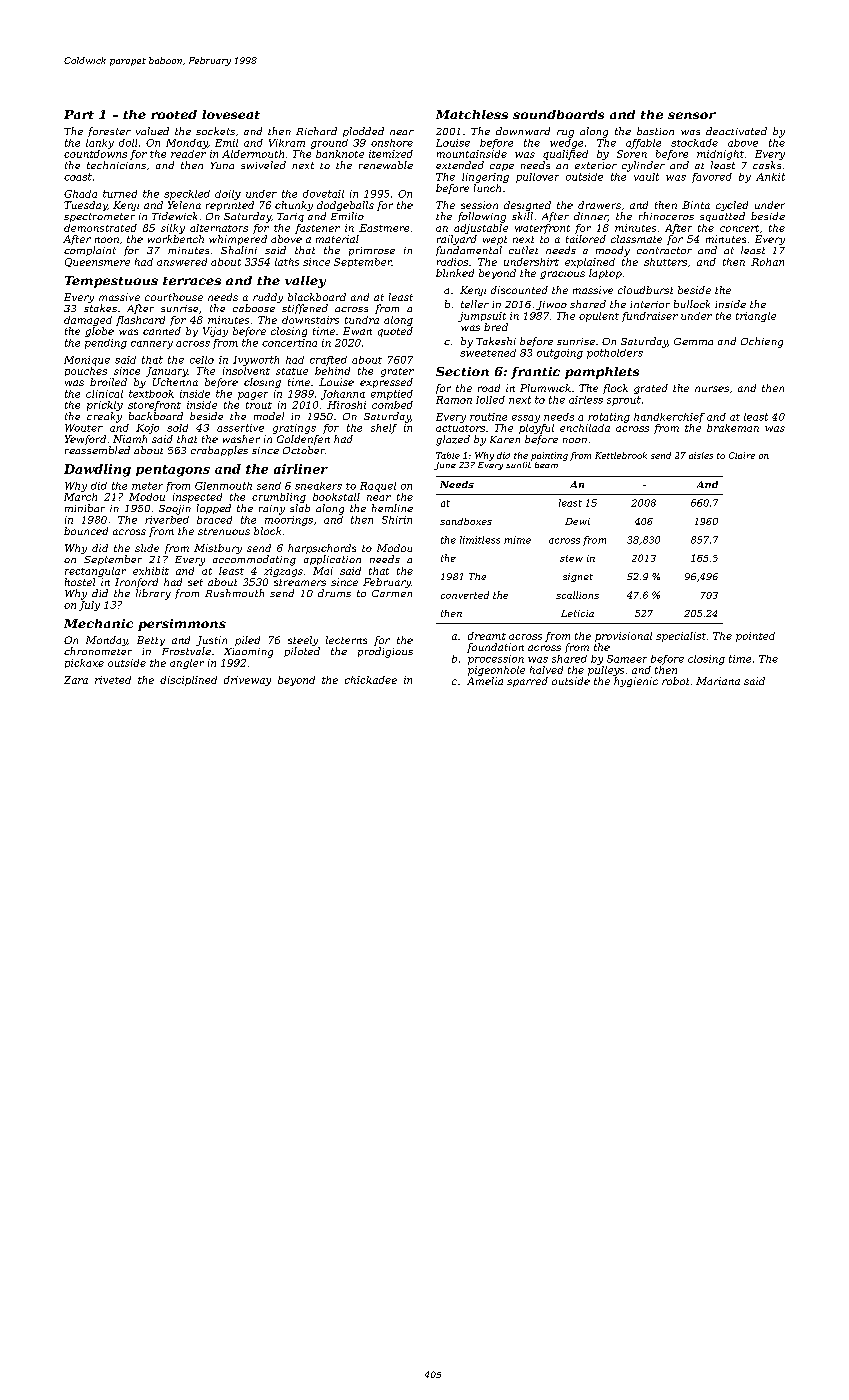  Describe the element at coordinates (100, 308) in the screenshot. I see `stakes` at that location.
